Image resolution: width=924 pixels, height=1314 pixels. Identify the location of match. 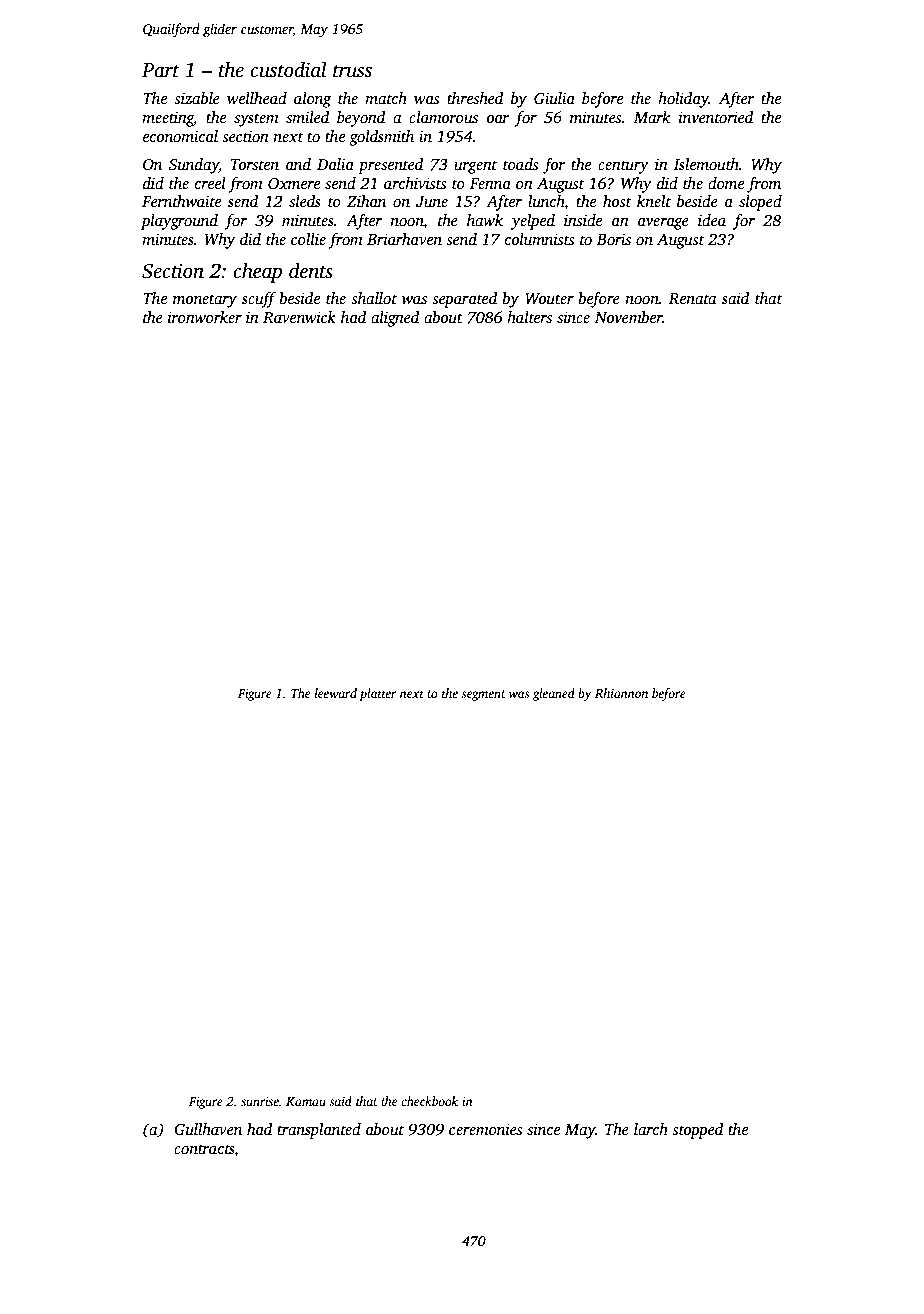
(386, 98).
